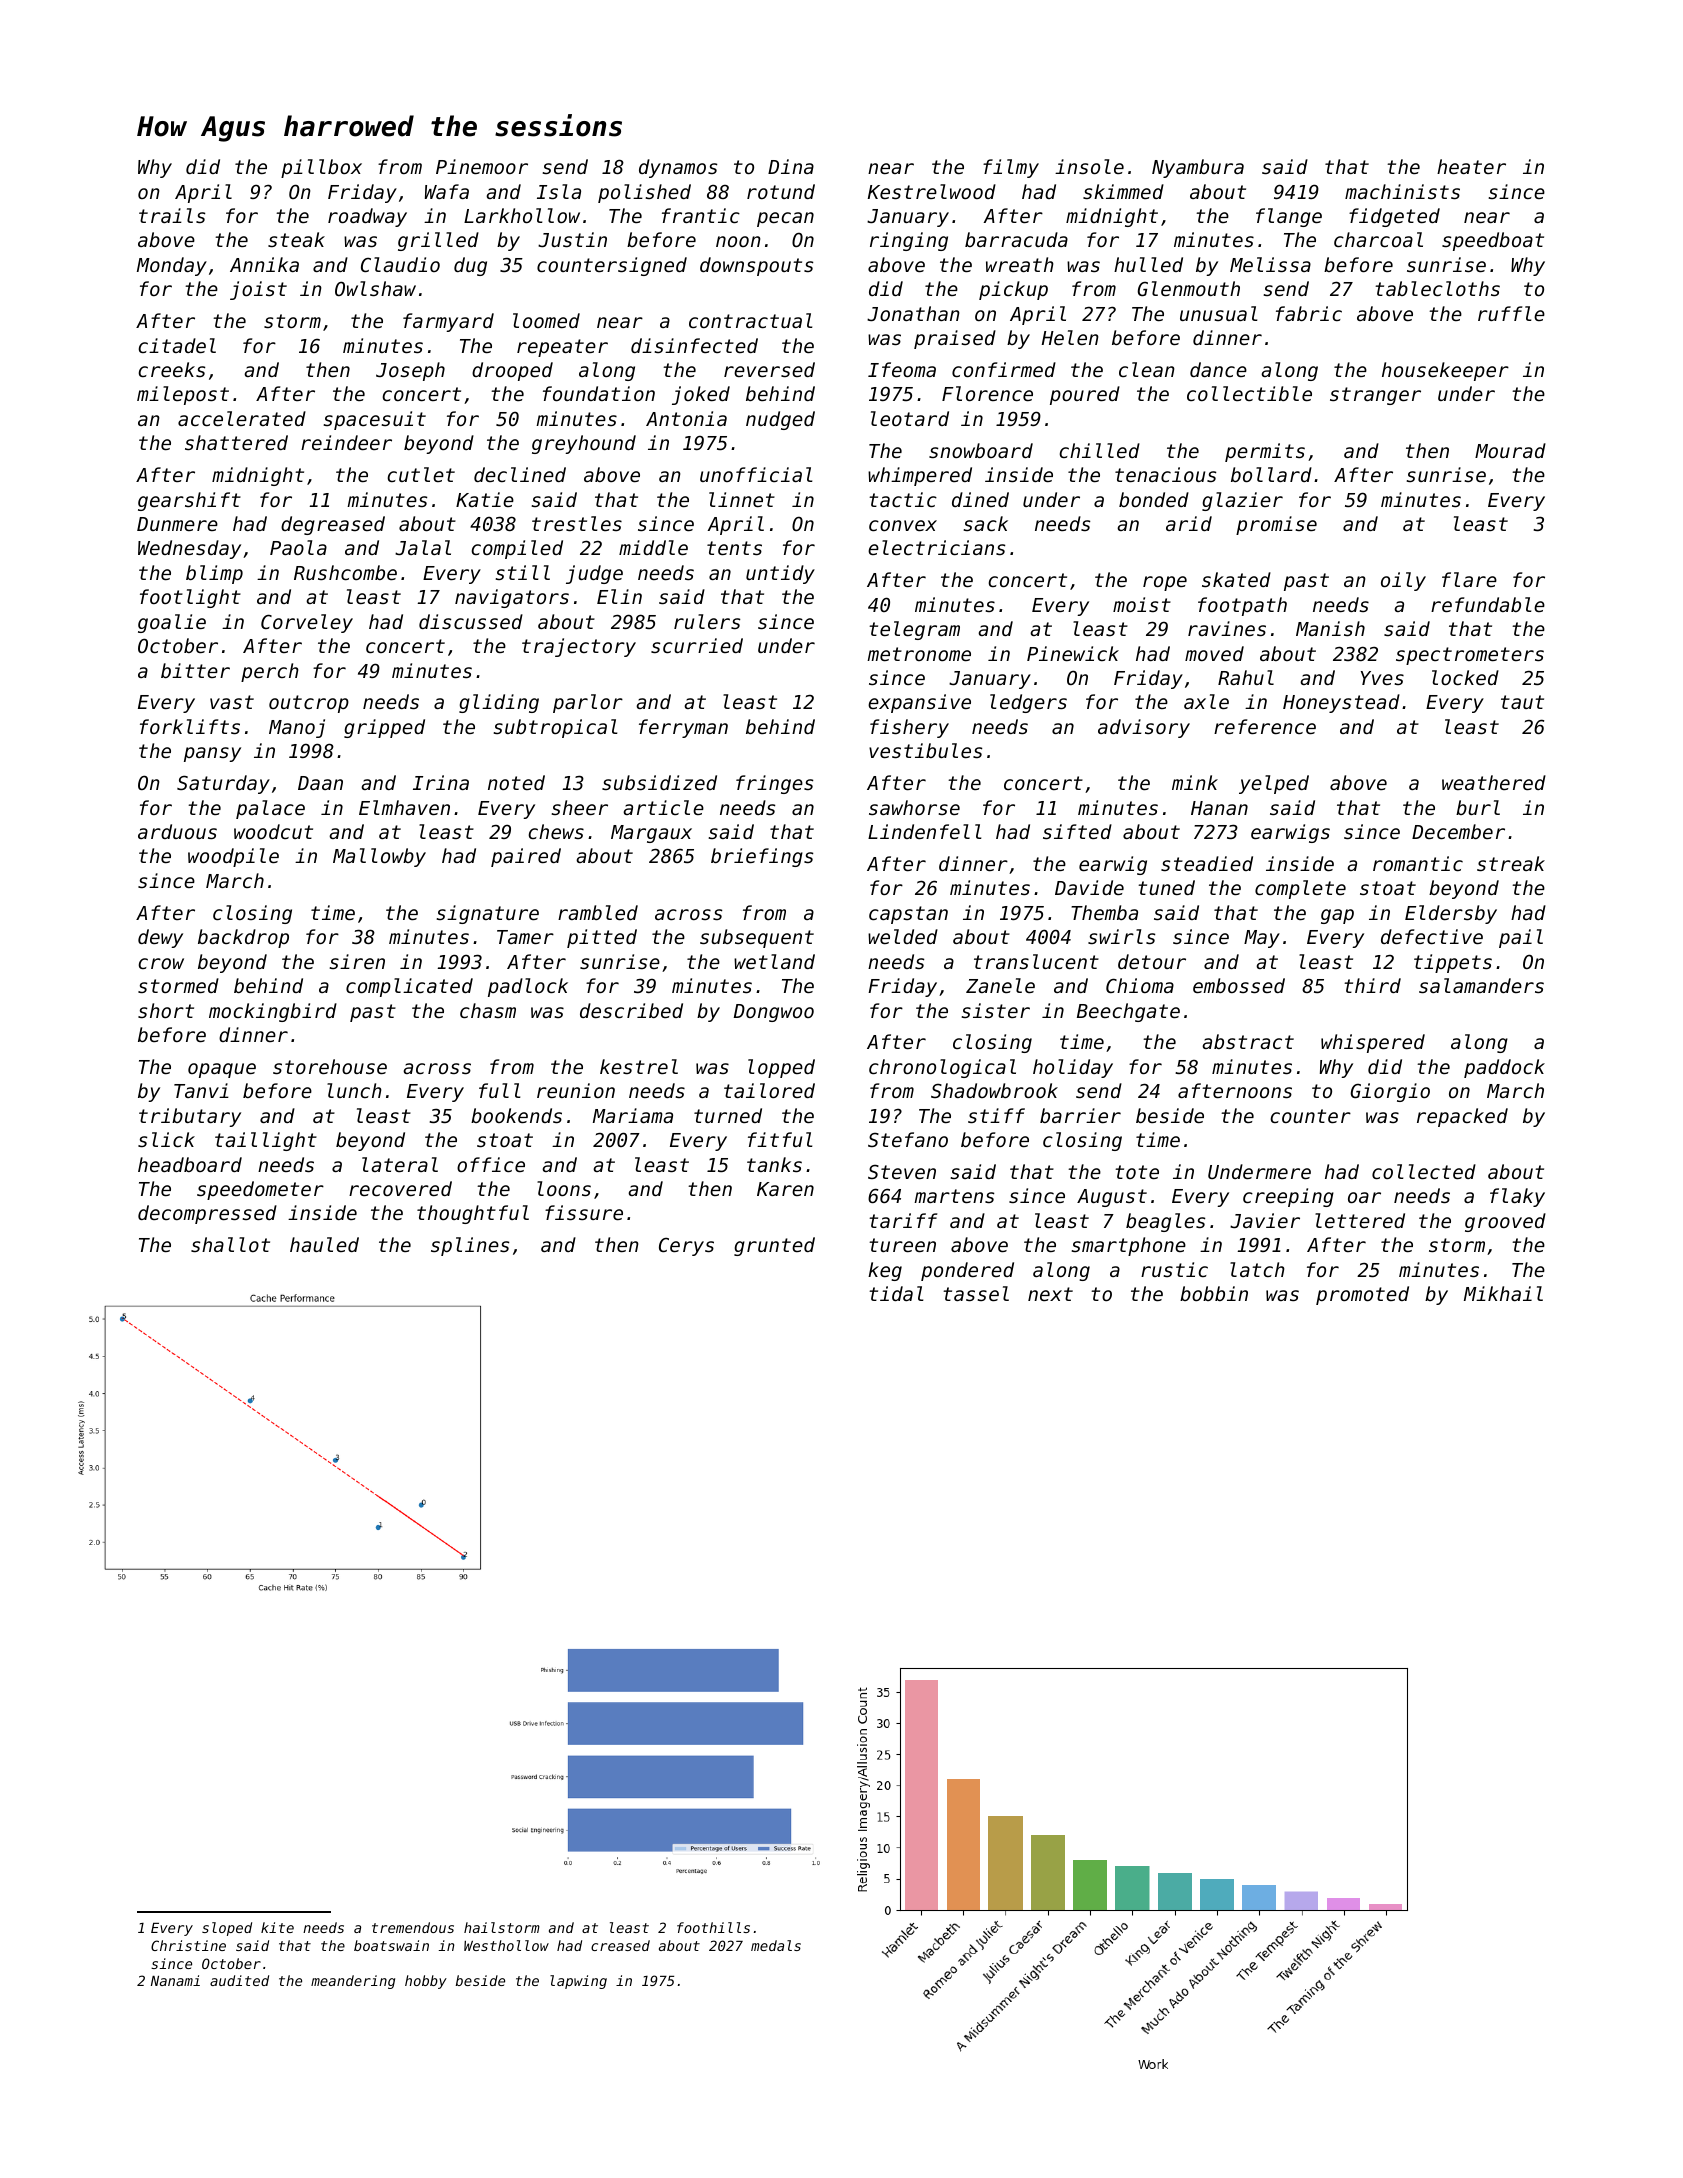  What do you see at coordinates (207, 1214) in the screenshot?
I see `decompressed` at bounding box center [207, 1214].
